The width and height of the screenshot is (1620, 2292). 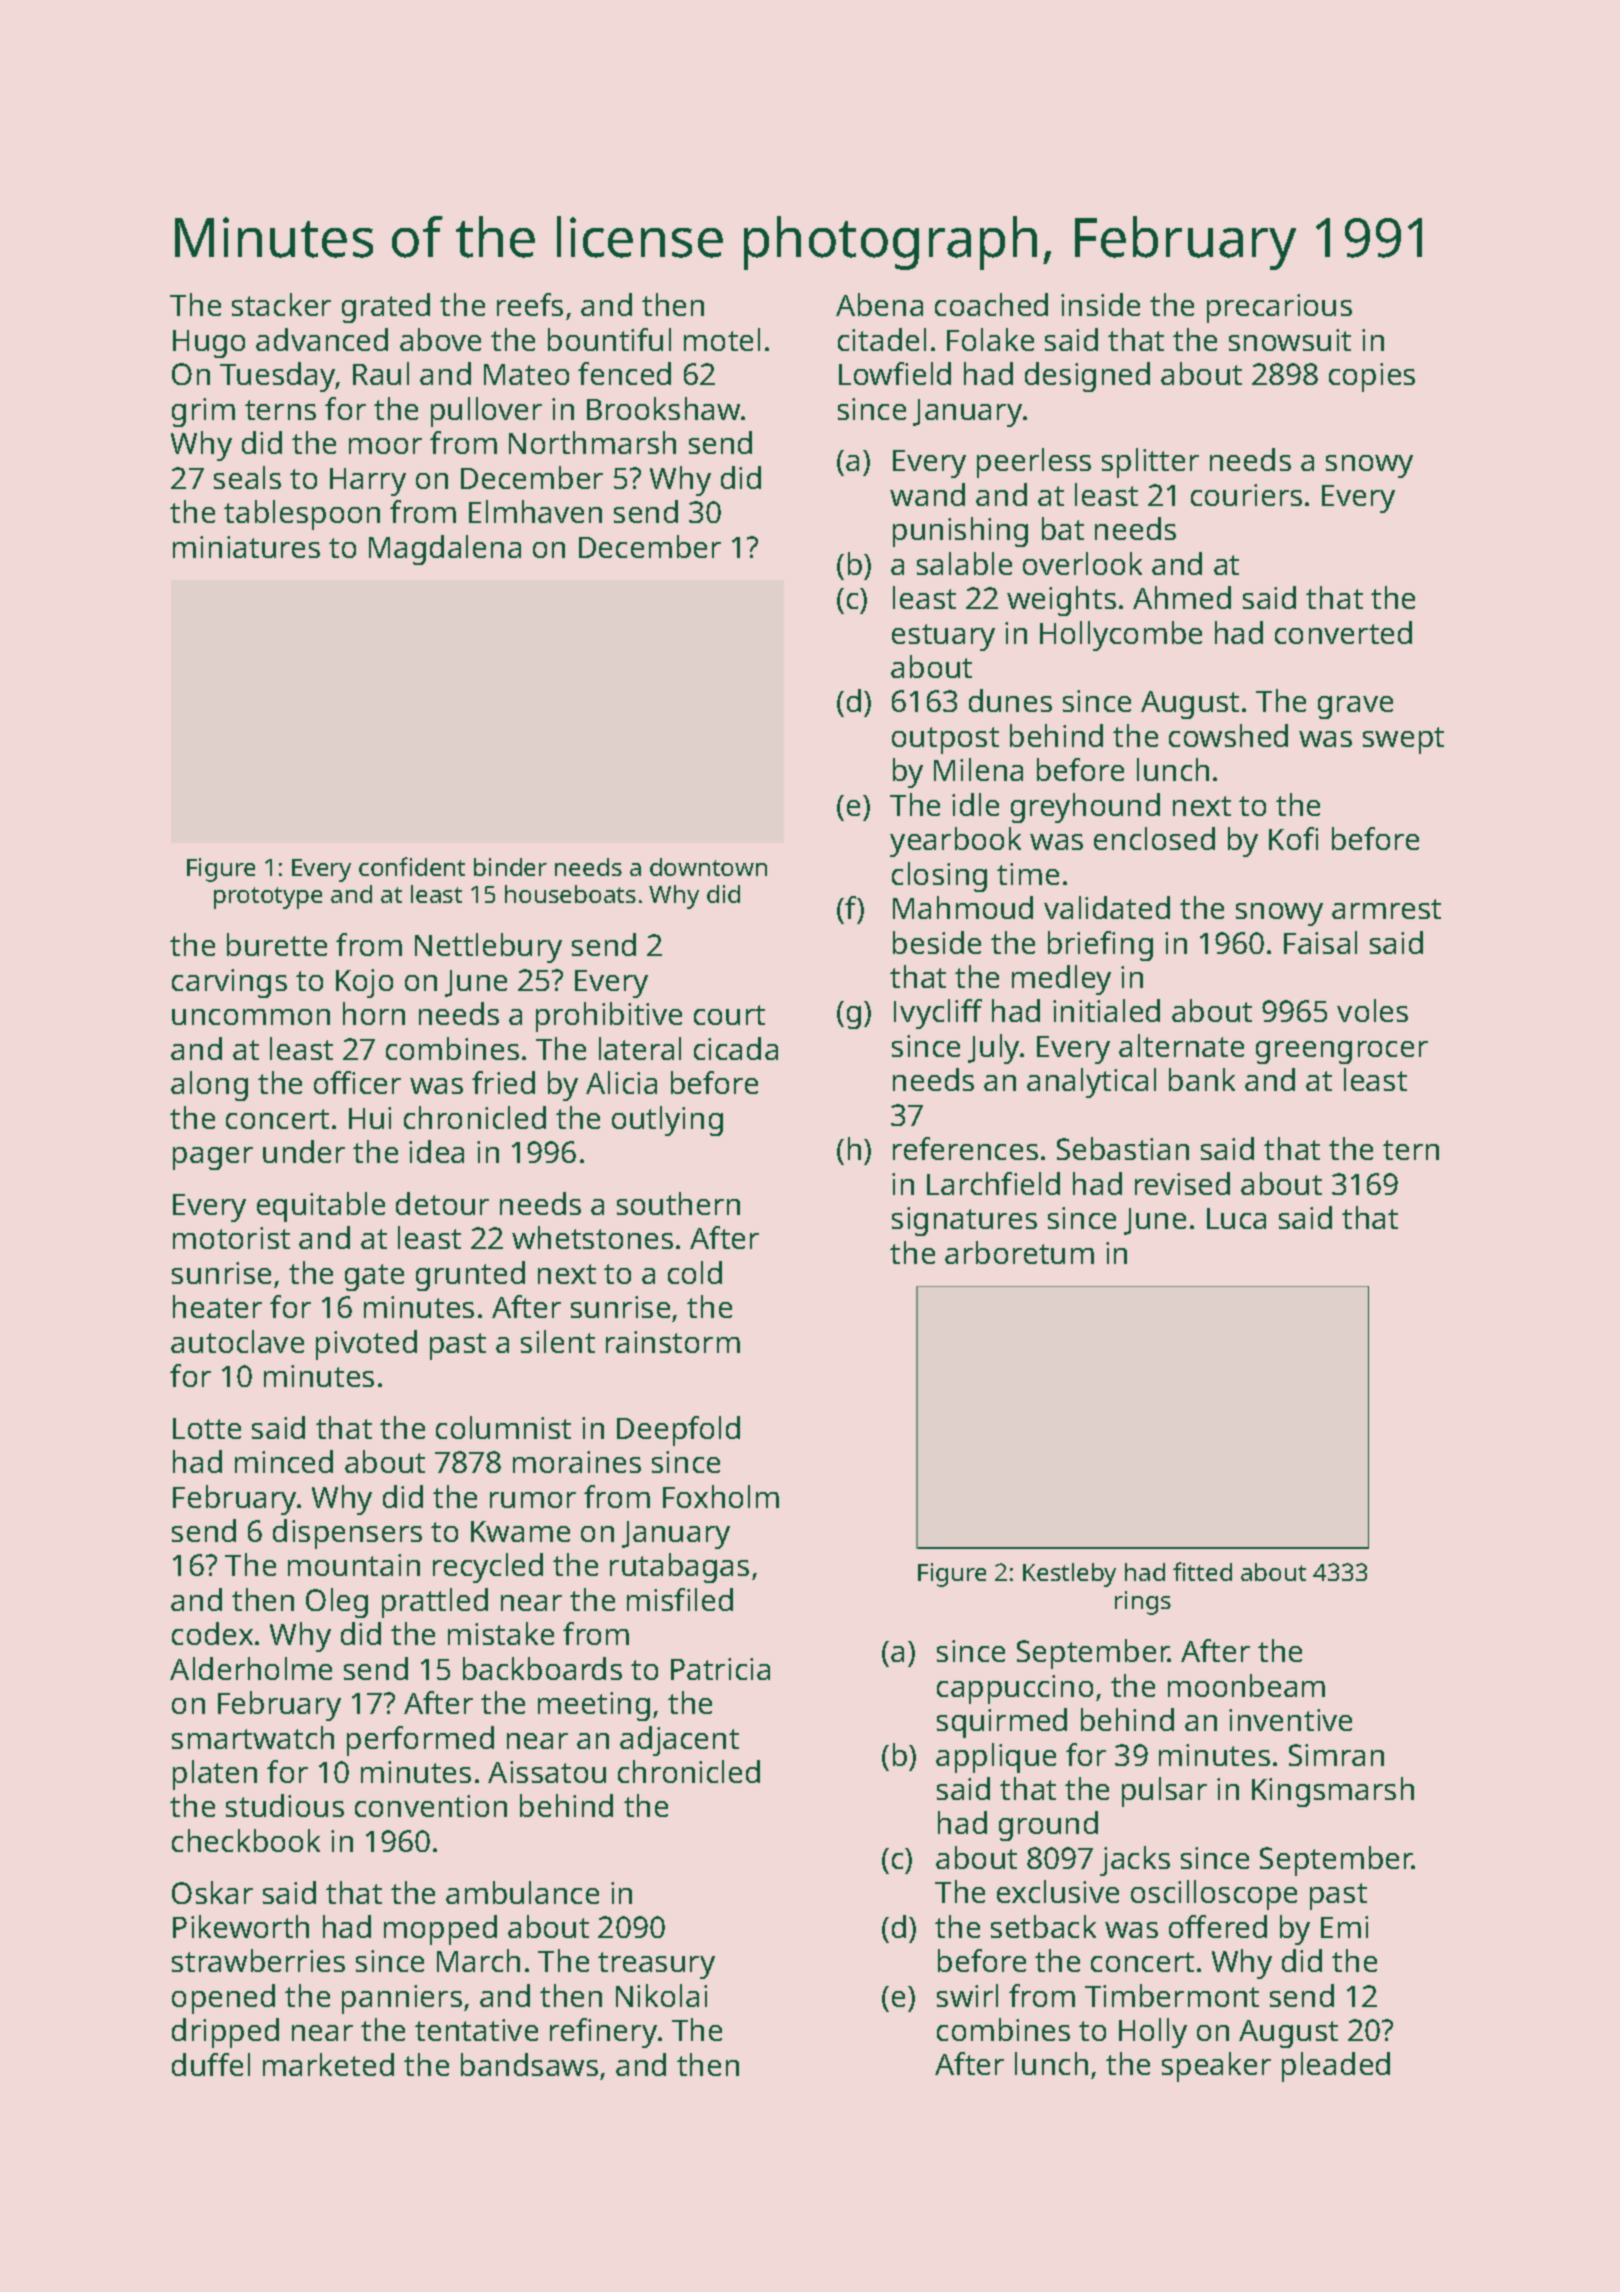 I want to click on motorist, so click(x=231, y=1238).
